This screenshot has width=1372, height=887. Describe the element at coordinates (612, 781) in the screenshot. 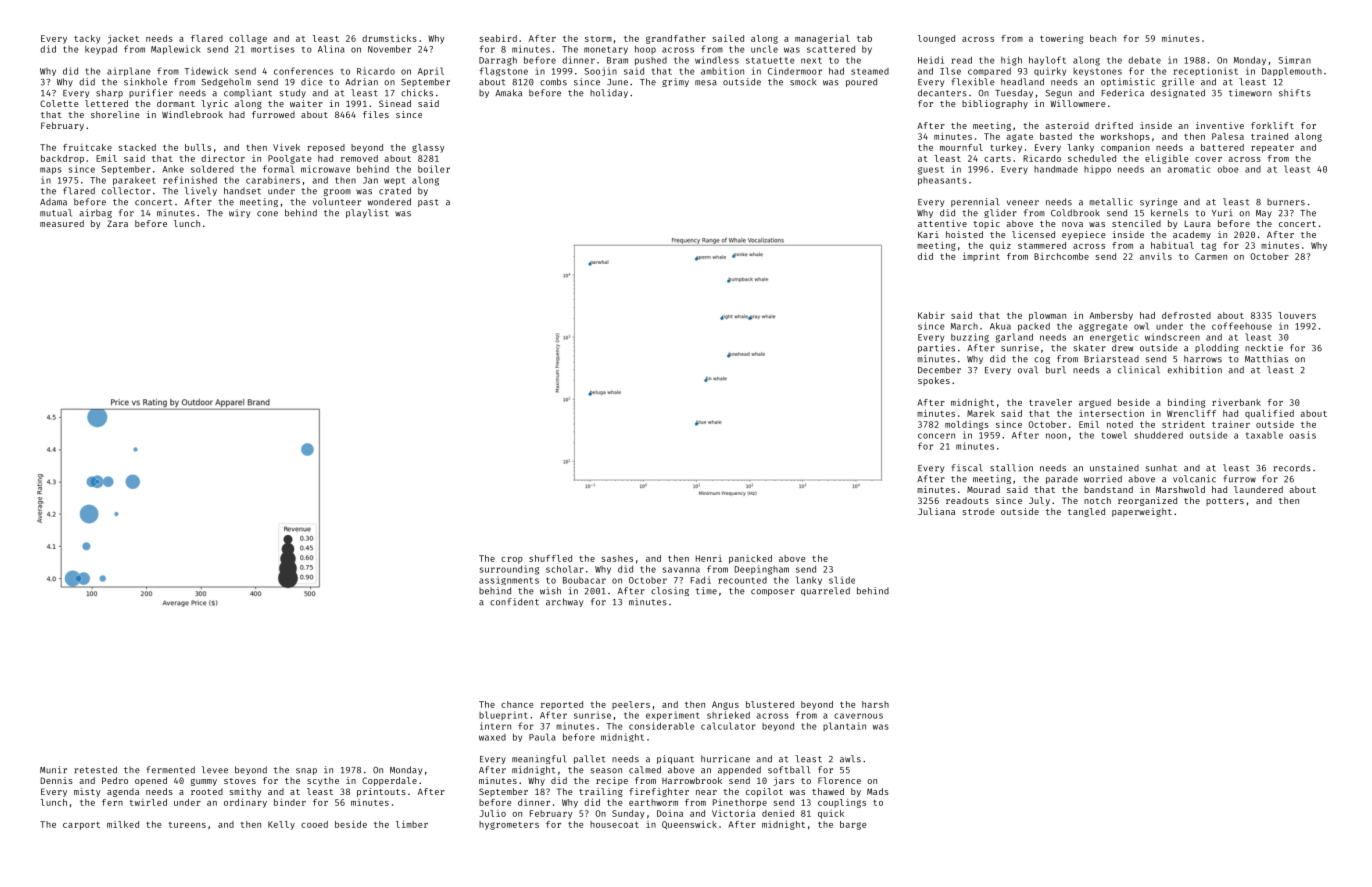

I see `recipe` at that location.
